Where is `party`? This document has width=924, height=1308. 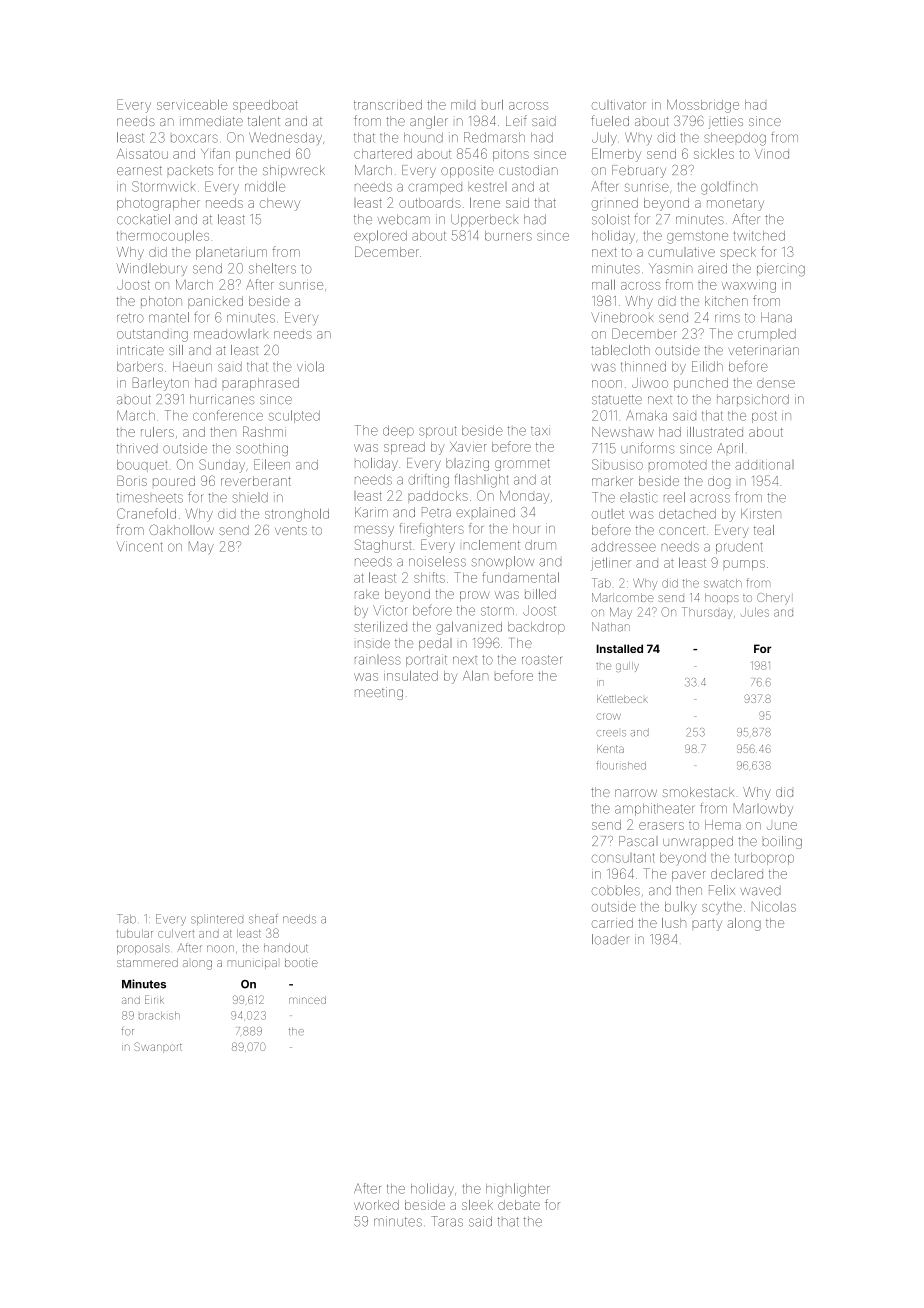
party is located at coordinates (707, 925).
